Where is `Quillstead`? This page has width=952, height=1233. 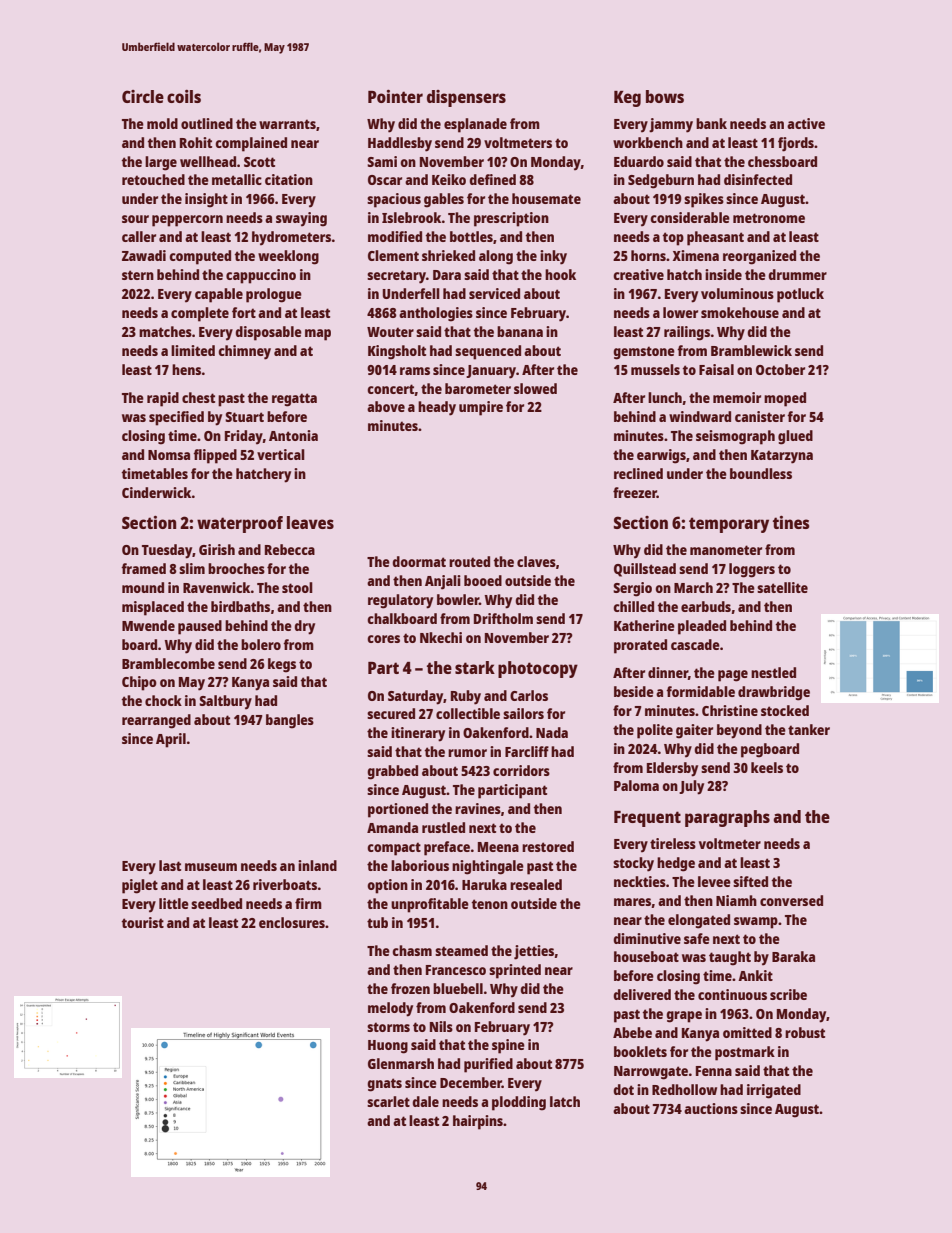 Quillstead is located at coordinates (645, 570).
